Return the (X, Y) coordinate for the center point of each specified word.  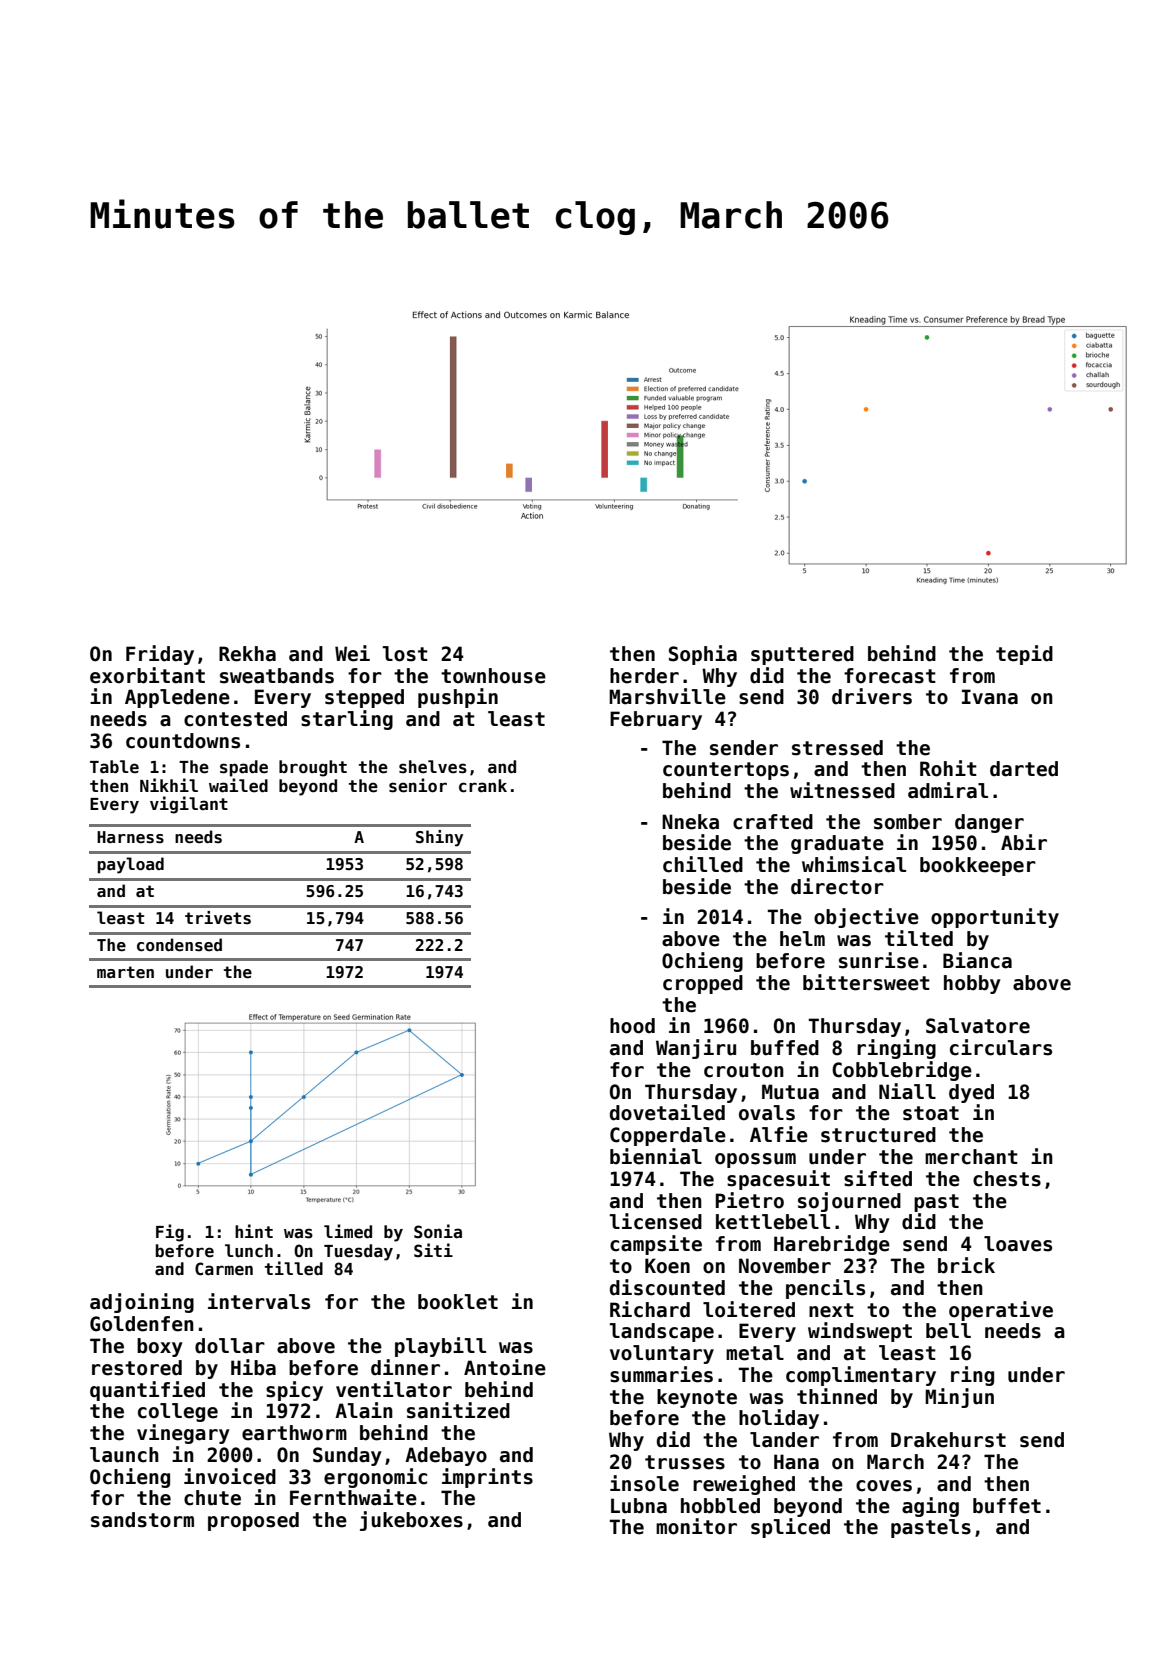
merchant (971, 1157)
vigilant (189, 805)
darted (1024, 769)
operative (1001, 1311)
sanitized (458, 1410)
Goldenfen (142, 1324)
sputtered (802, 655)
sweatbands (277, 676)
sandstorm (142, 1520)
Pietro (750, 1200)
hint (254, 1231)
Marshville (667, 696)
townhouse (493, 676)
